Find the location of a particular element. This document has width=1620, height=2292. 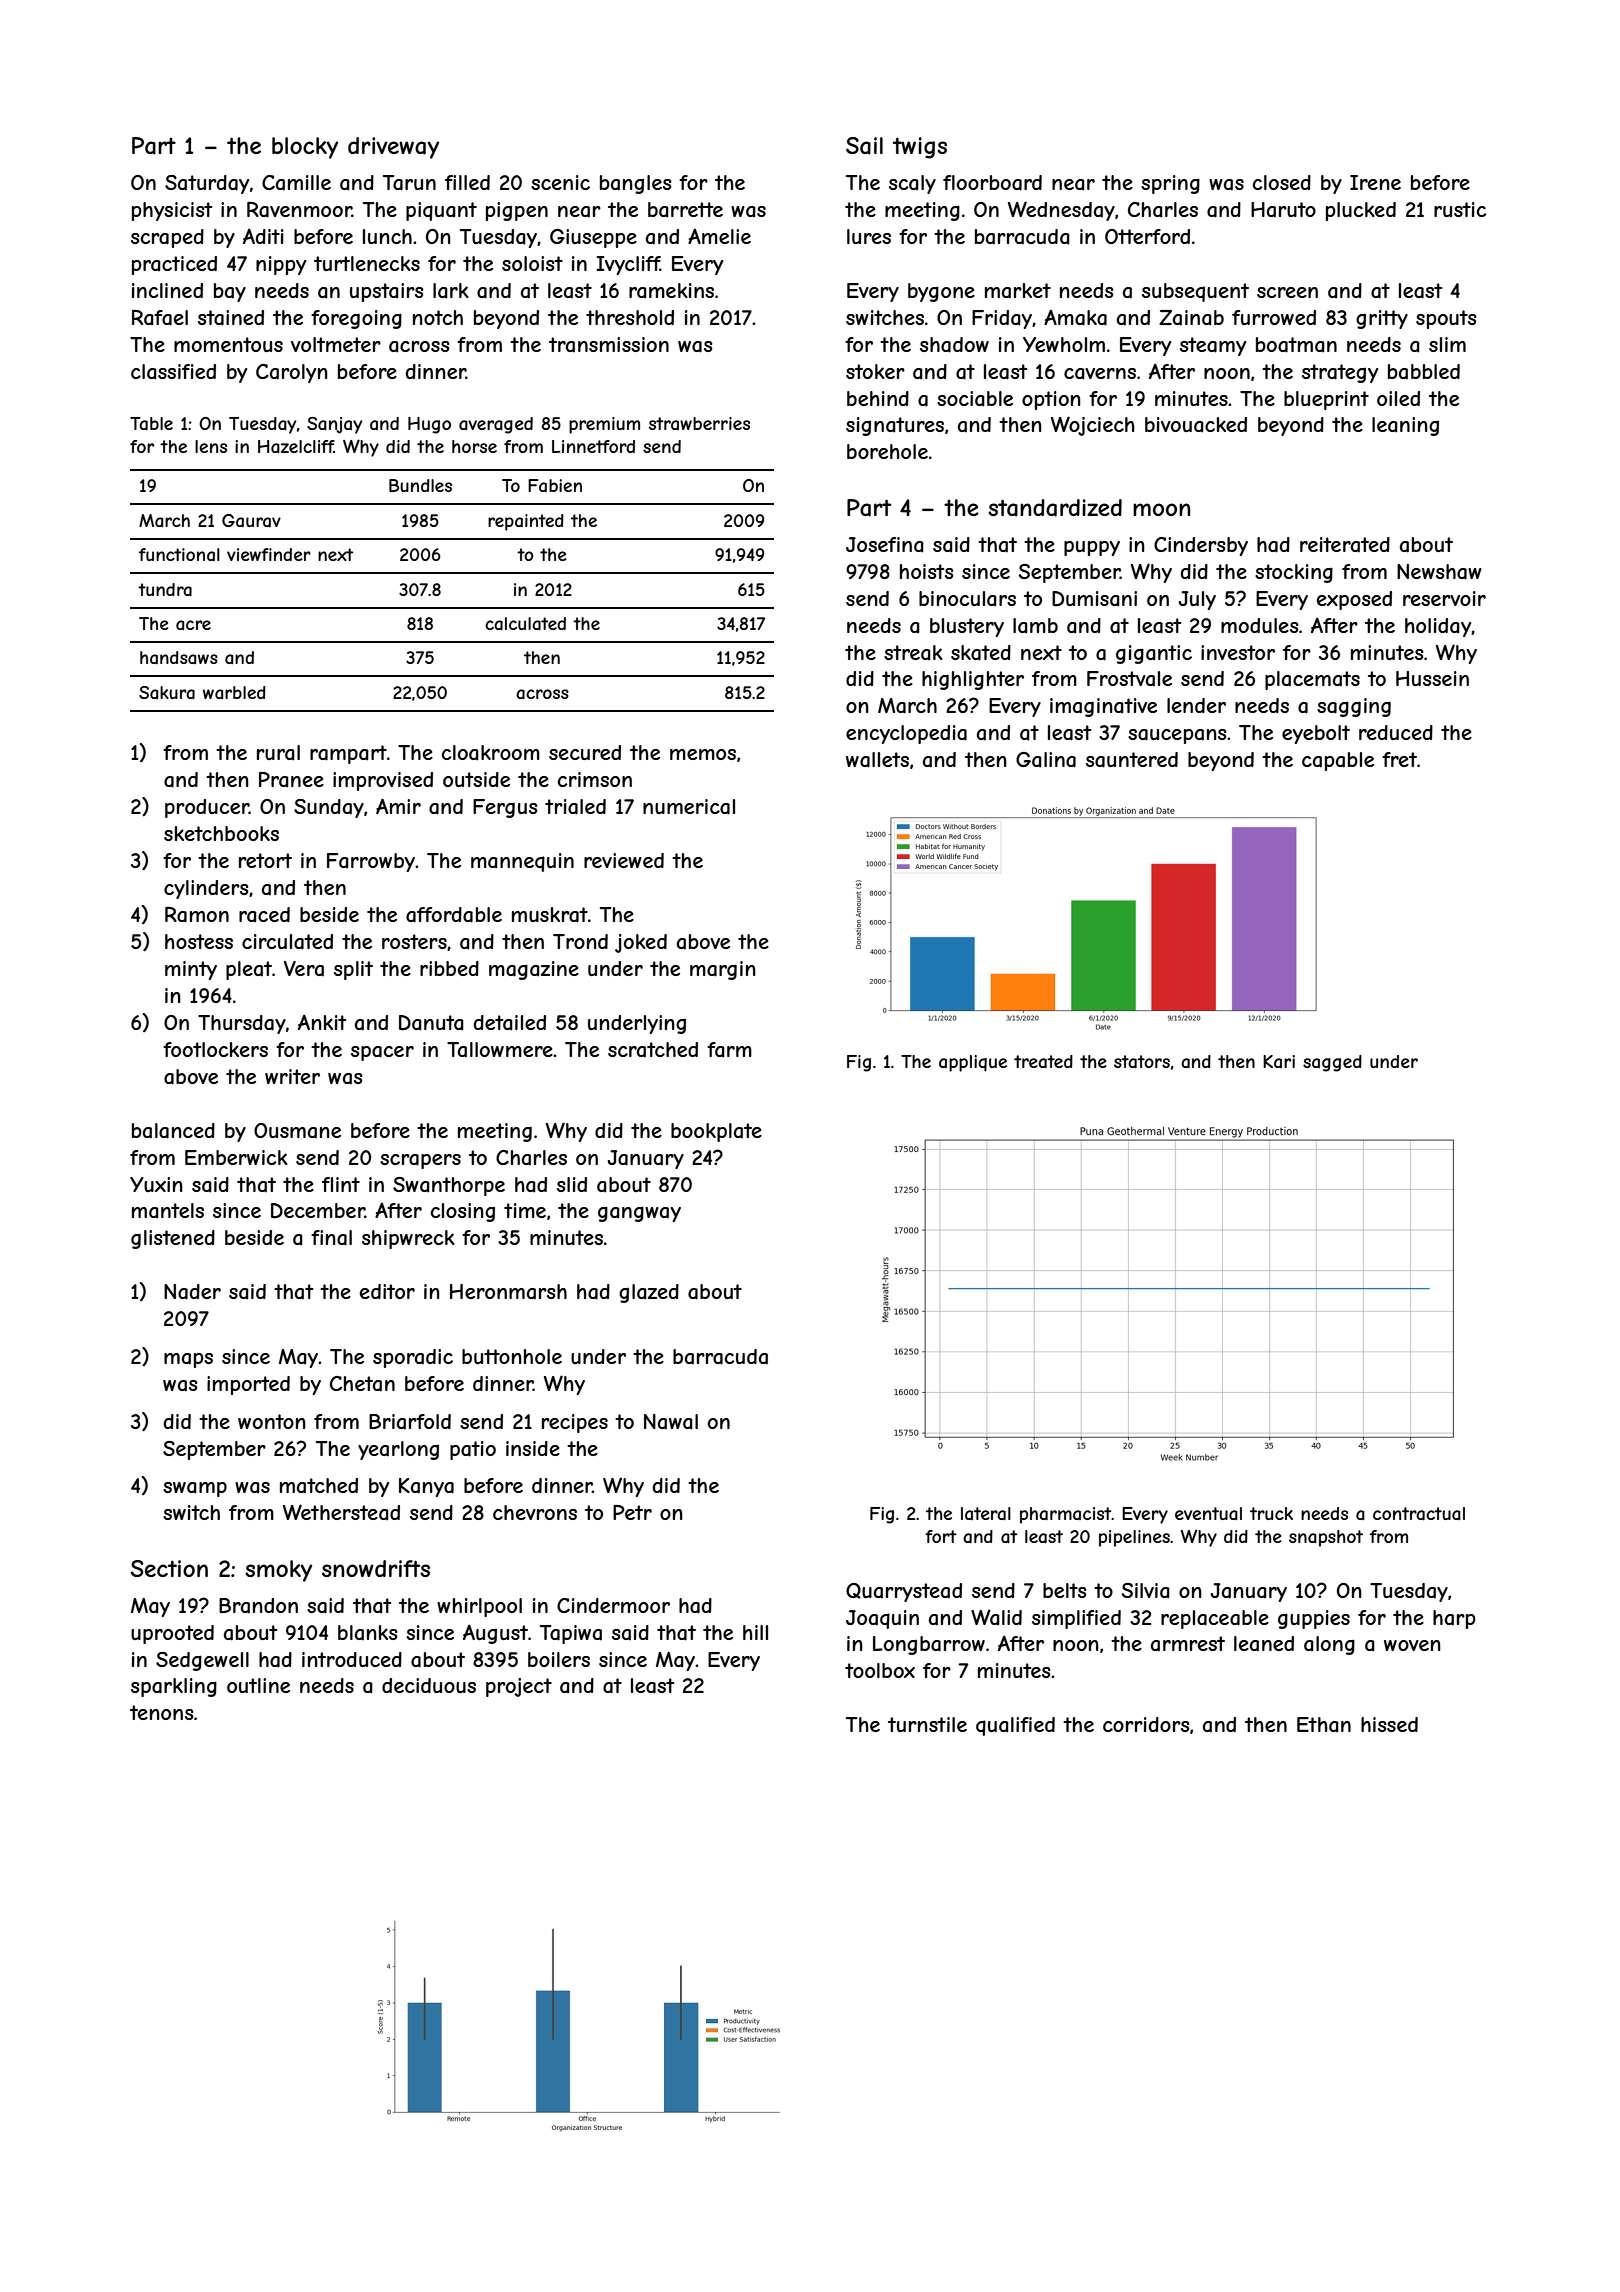

mannequin is located at coordinates (522, 862).
